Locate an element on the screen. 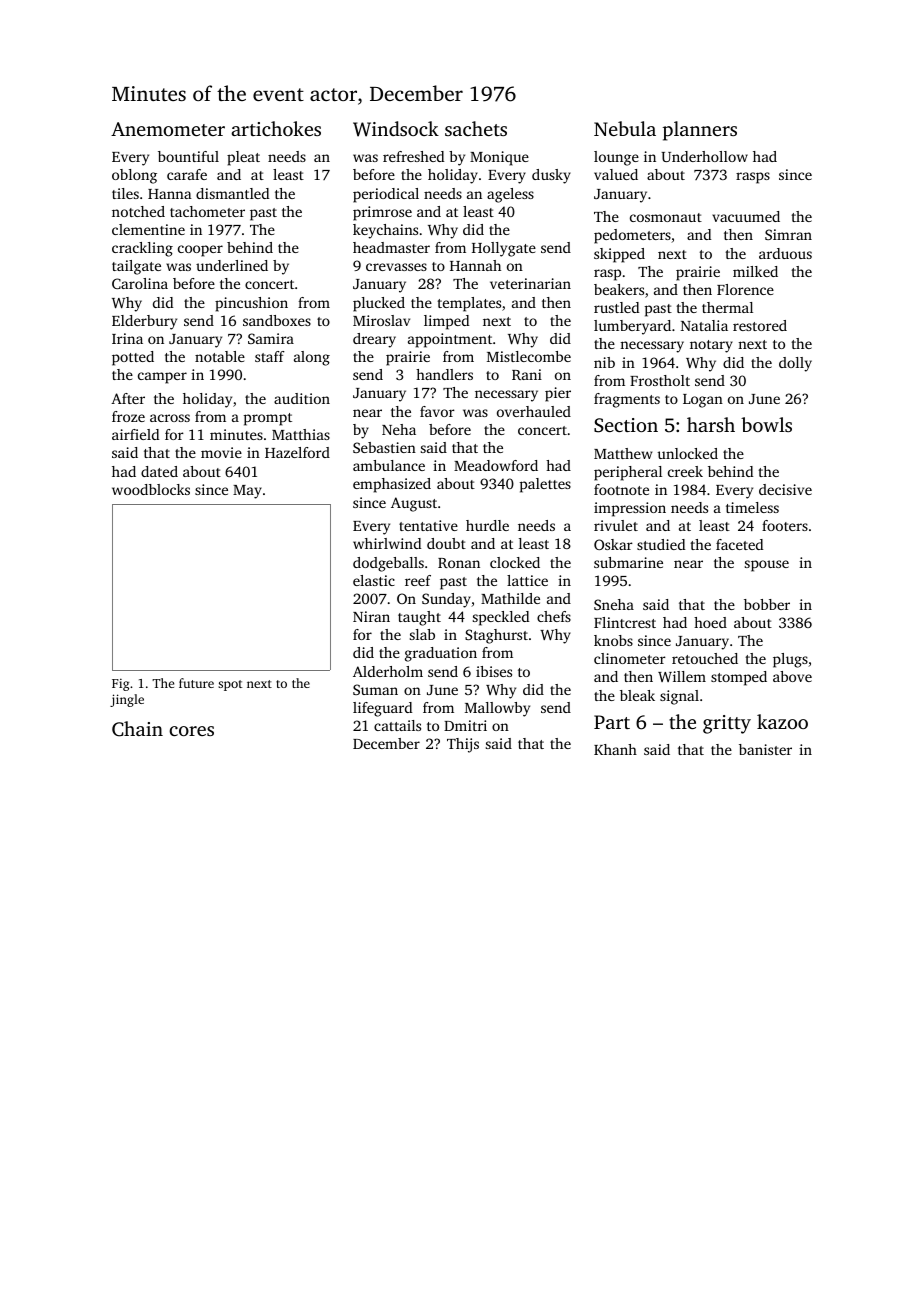 The height and width of the screenshot is (1308, 924). hurdle is located at coordinates (487, 525).
